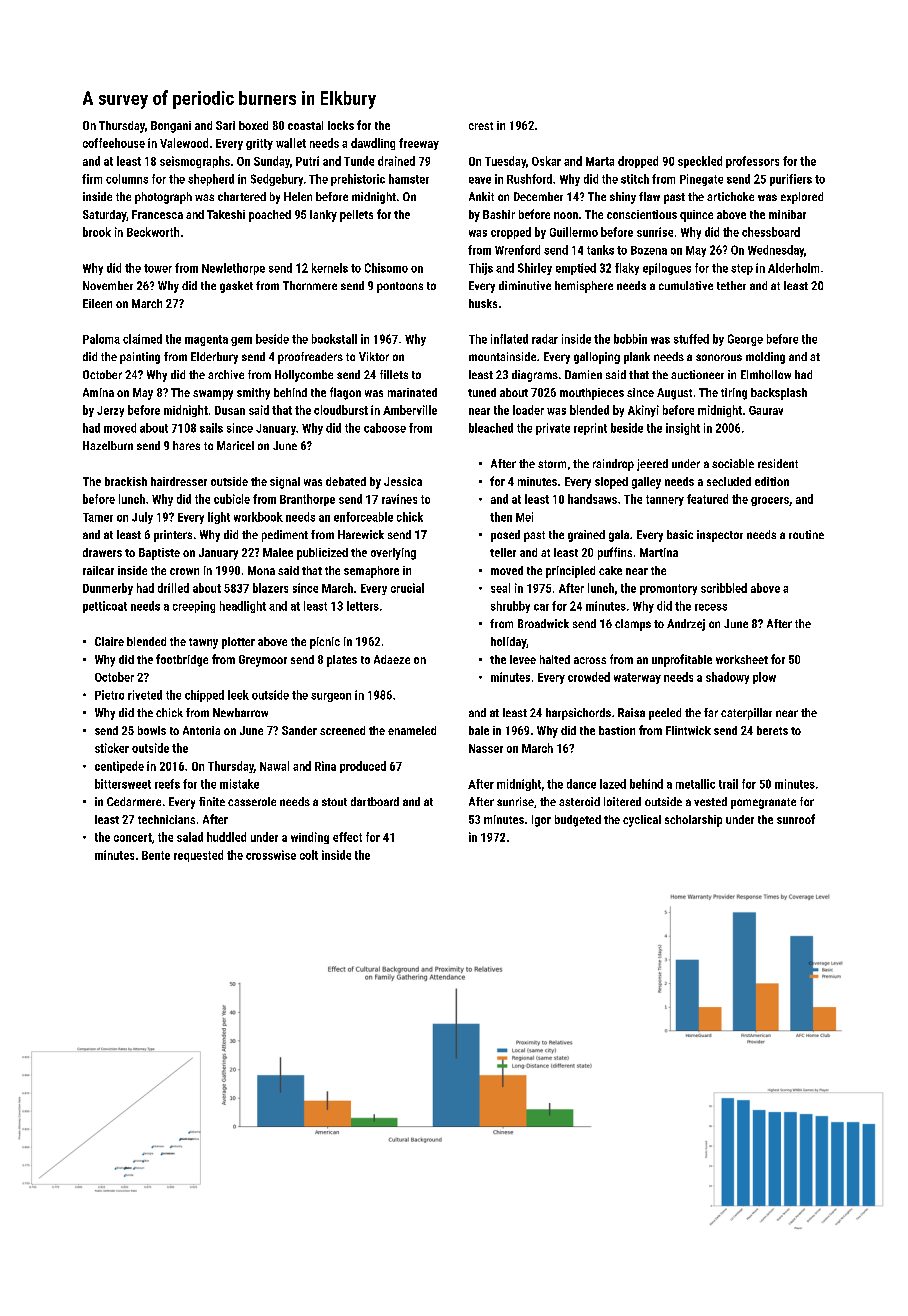 The width and height of the document is (908, 1316). Describe the element at coordinates (167, 784) in the document. I see `reefs` at that location.
